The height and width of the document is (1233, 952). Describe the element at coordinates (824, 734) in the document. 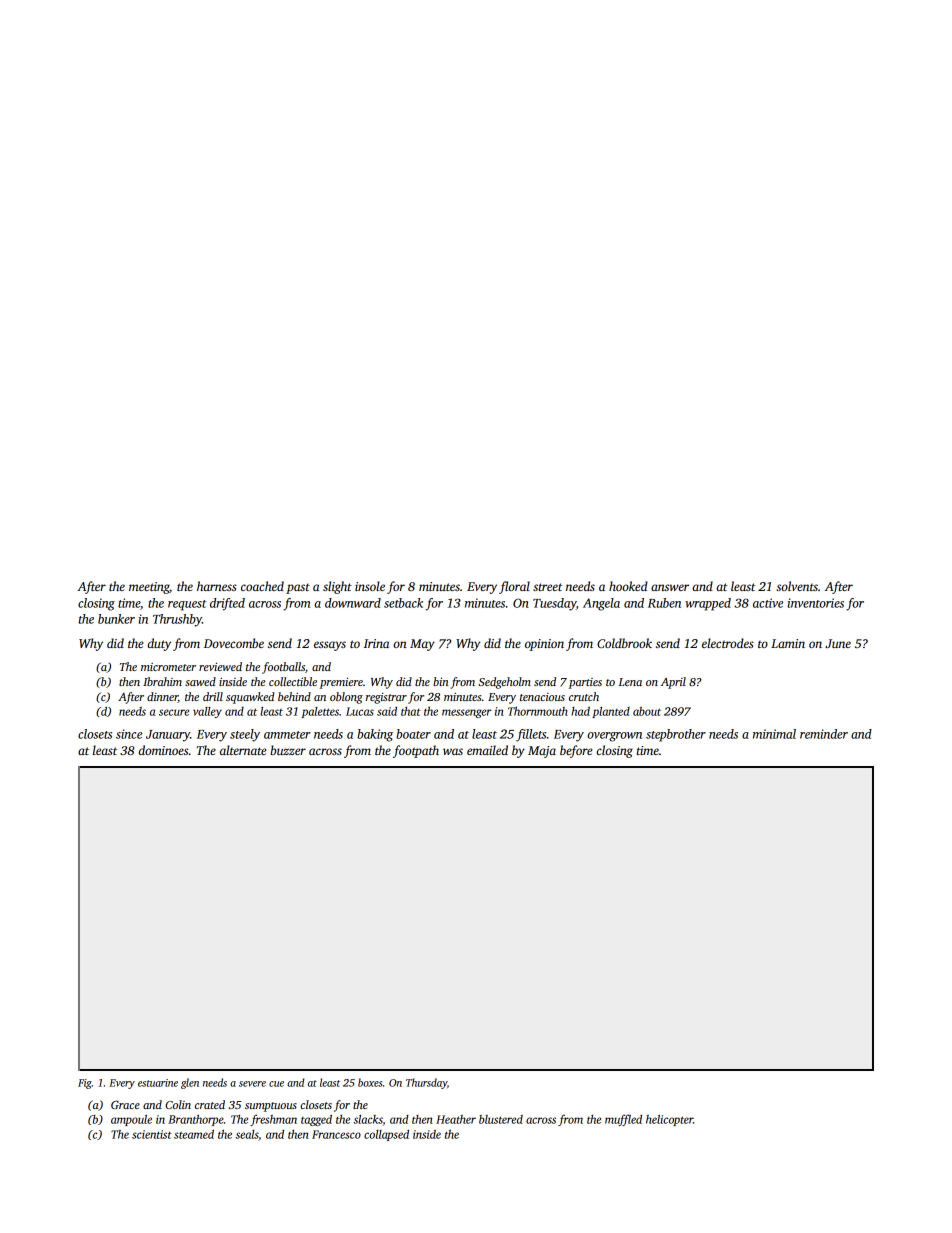

I see `reminder` at that location.
